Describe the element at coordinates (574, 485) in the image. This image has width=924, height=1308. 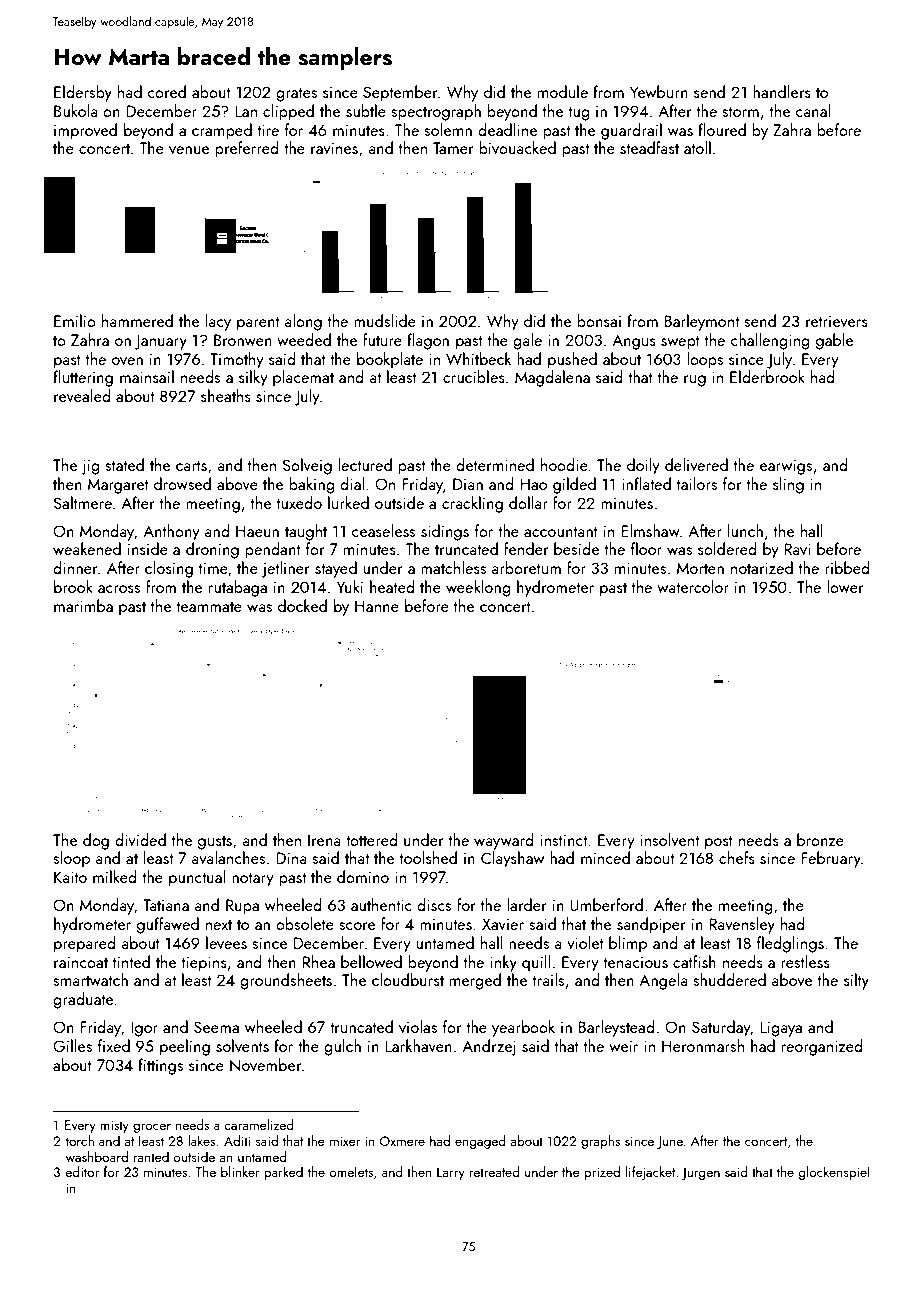
I see `gilded` at that location.
